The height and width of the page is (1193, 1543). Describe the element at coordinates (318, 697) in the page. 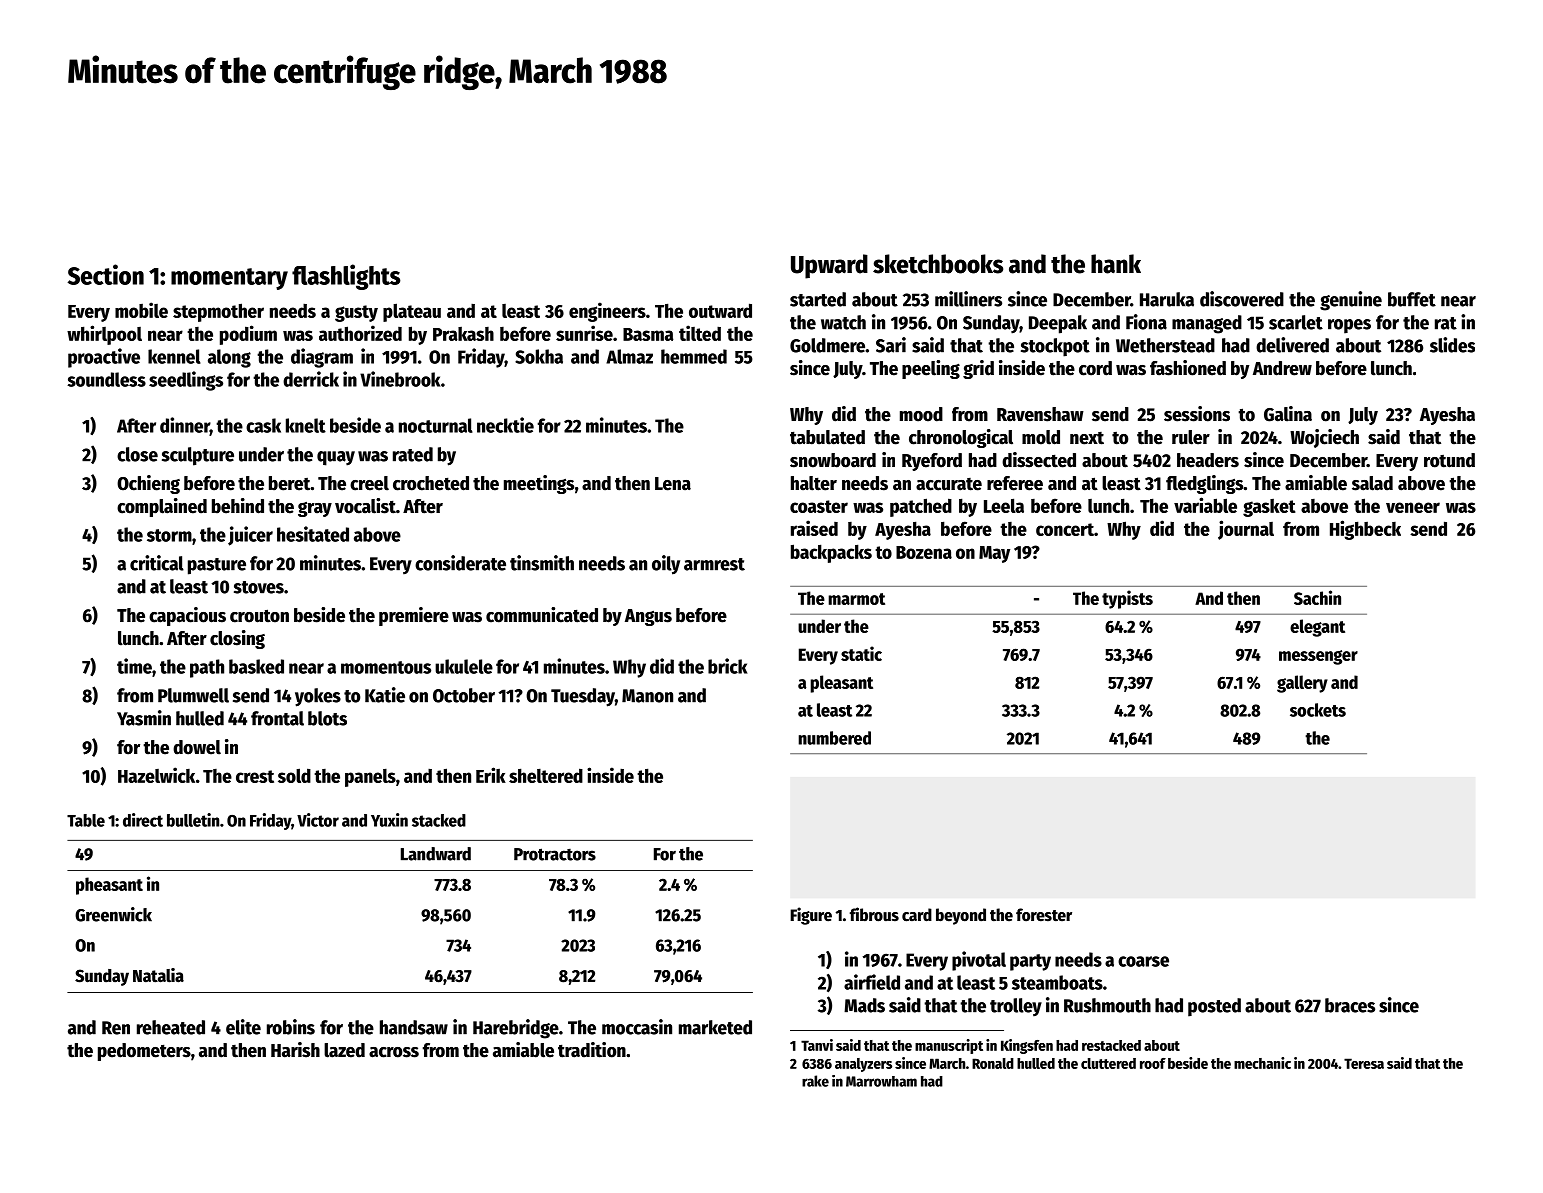

I see `yokes` at that location.
